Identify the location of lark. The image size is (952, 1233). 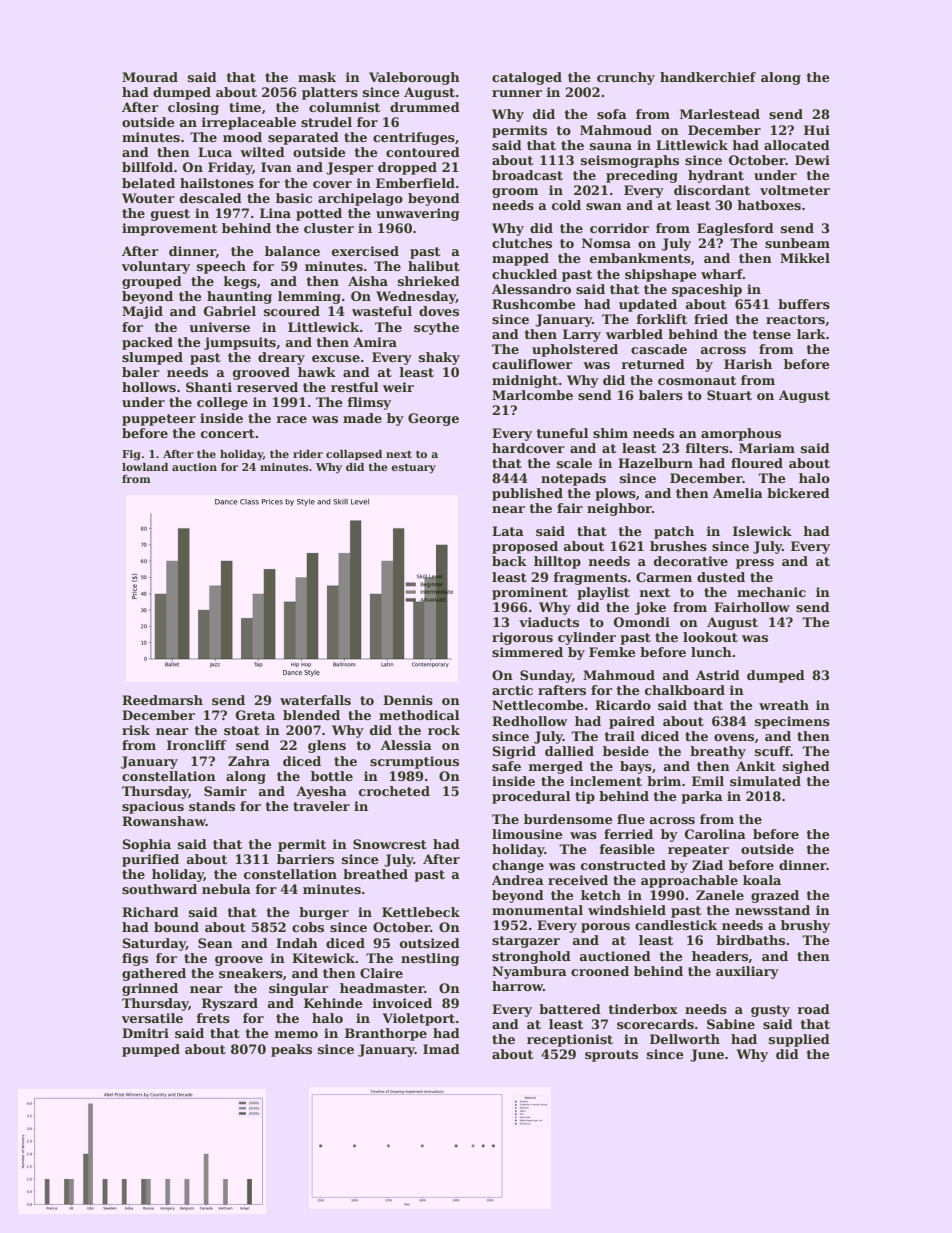
(811, 334).
